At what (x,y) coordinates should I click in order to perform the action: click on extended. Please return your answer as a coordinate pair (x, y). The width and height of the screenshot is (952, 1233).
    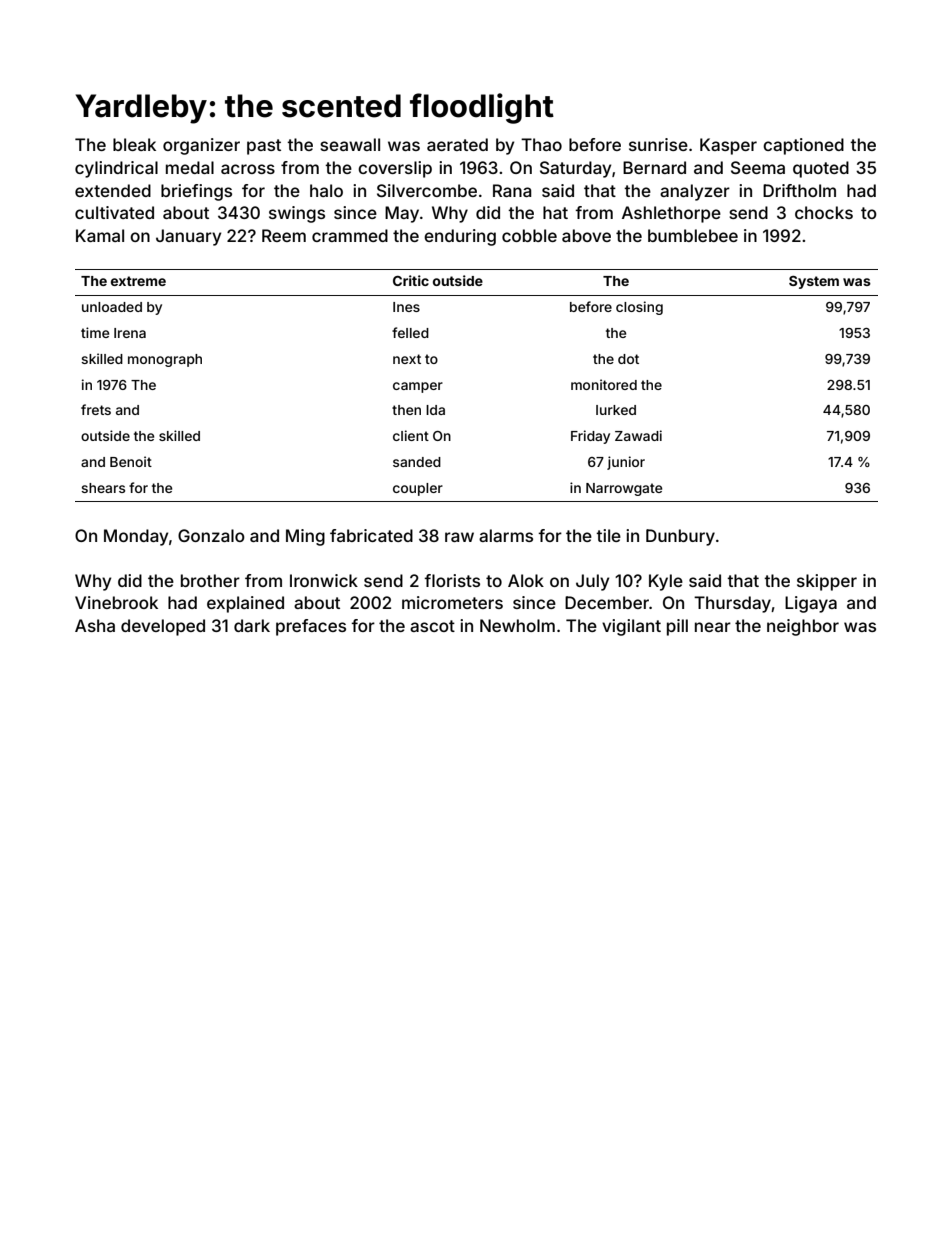
    Looking at the image, I should click on (113, 190).
